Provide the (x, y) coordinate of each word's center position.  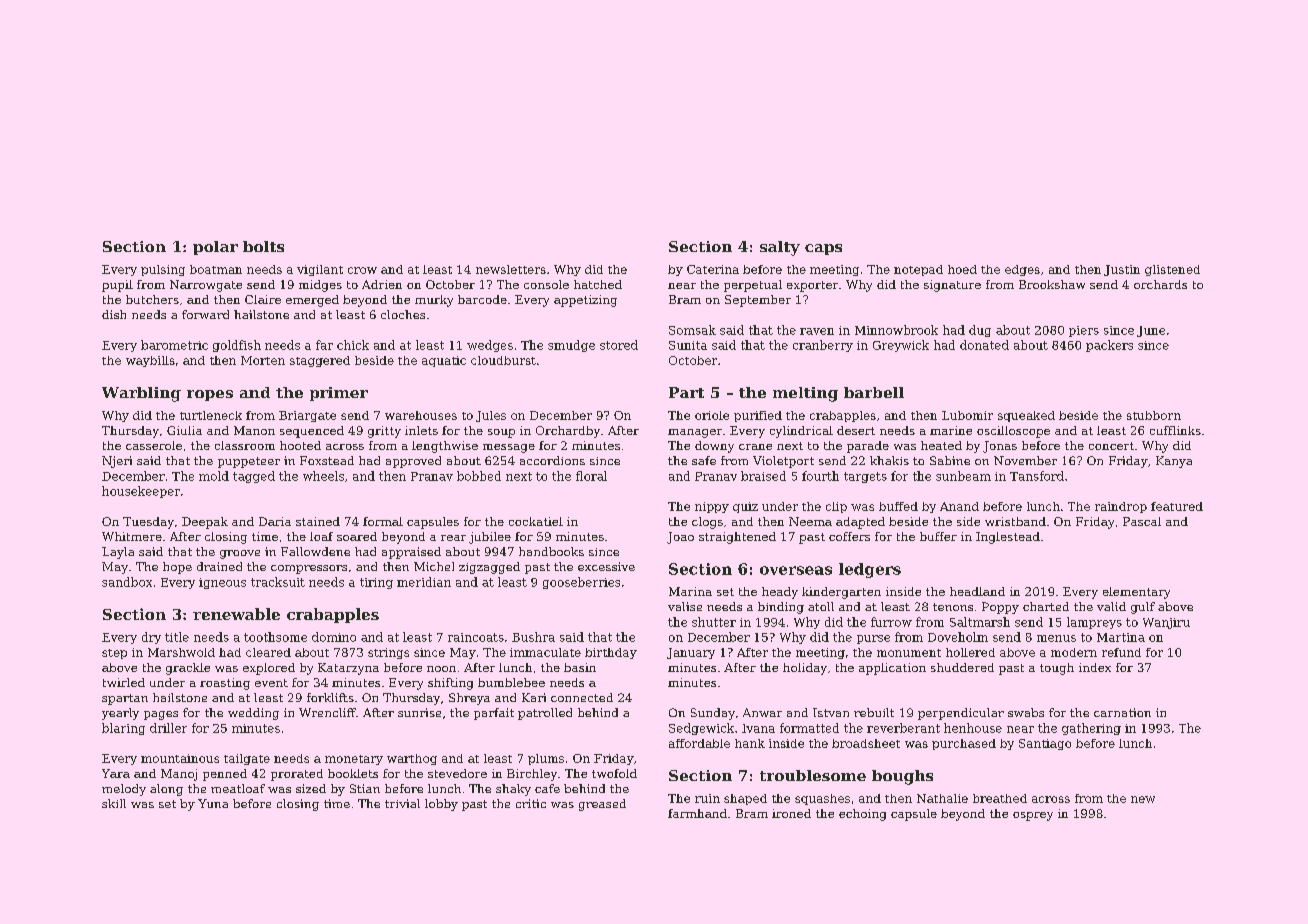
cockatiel (536, 521)
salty (780, 248)
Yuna (213, 803)
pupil (117, 286)
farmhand (697, 813)
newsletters (511, 269)
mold (214, 476)
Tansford (1037, 476)
